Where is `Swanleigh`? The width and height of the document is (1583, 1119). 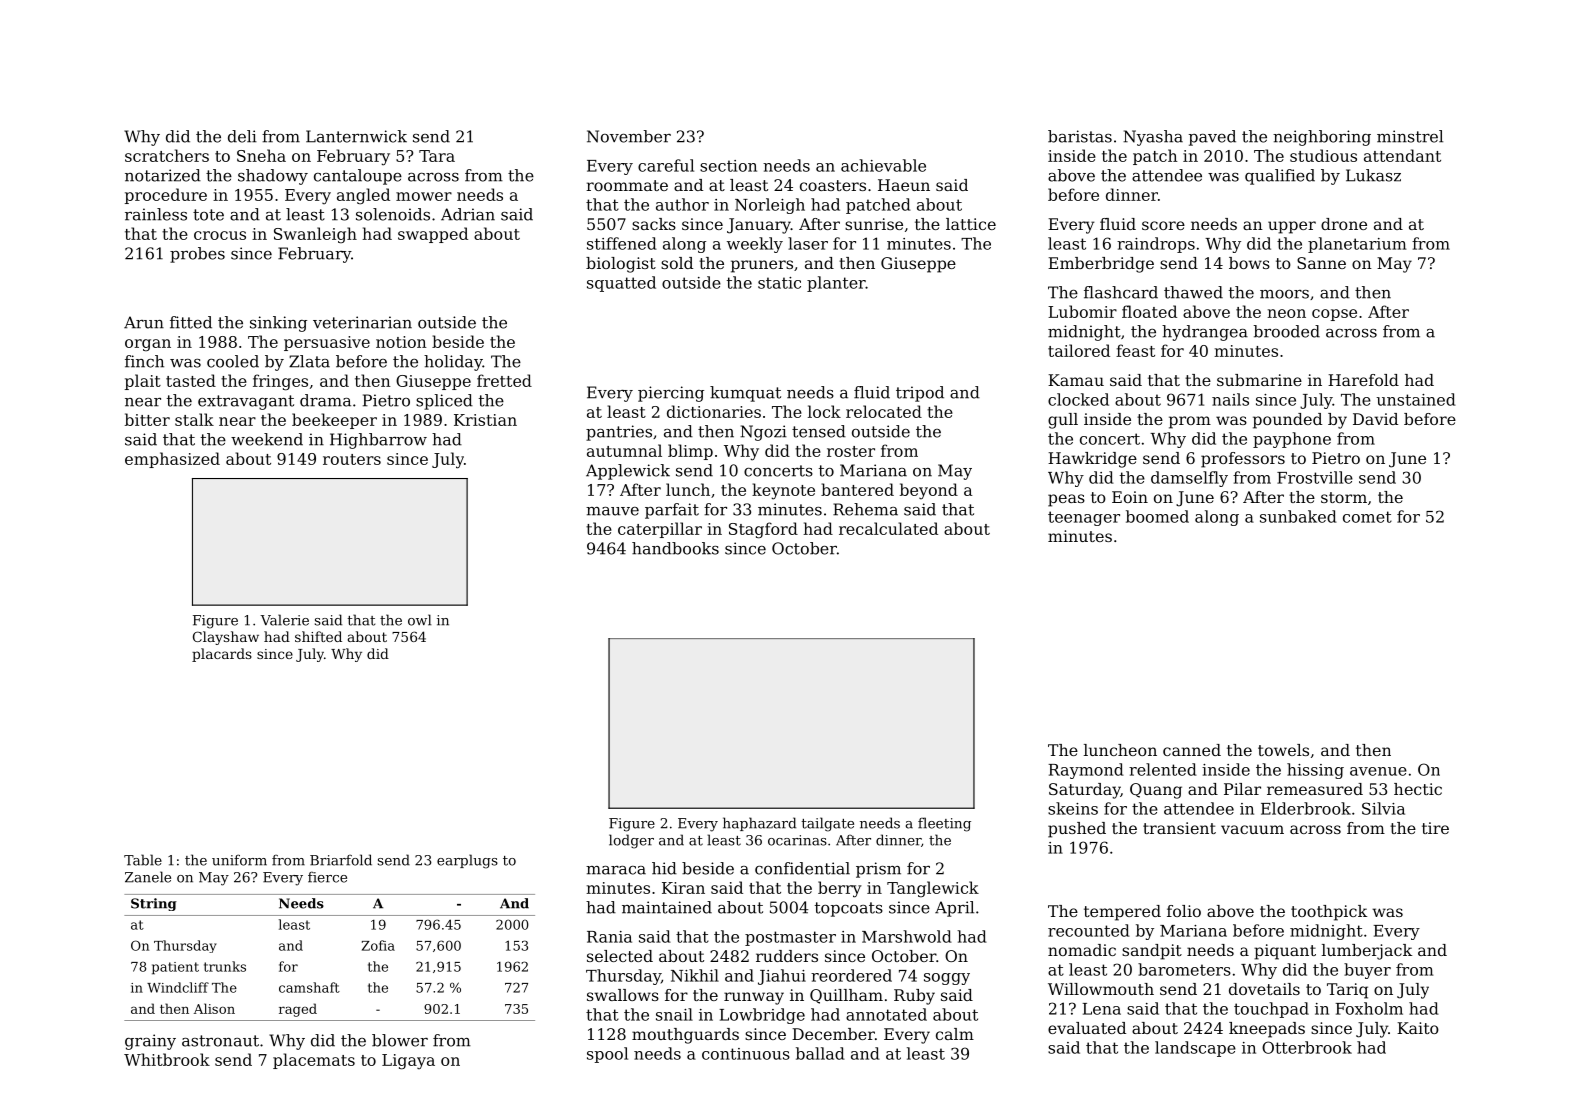 Swanleigh is located at coordinates (315, 235).
